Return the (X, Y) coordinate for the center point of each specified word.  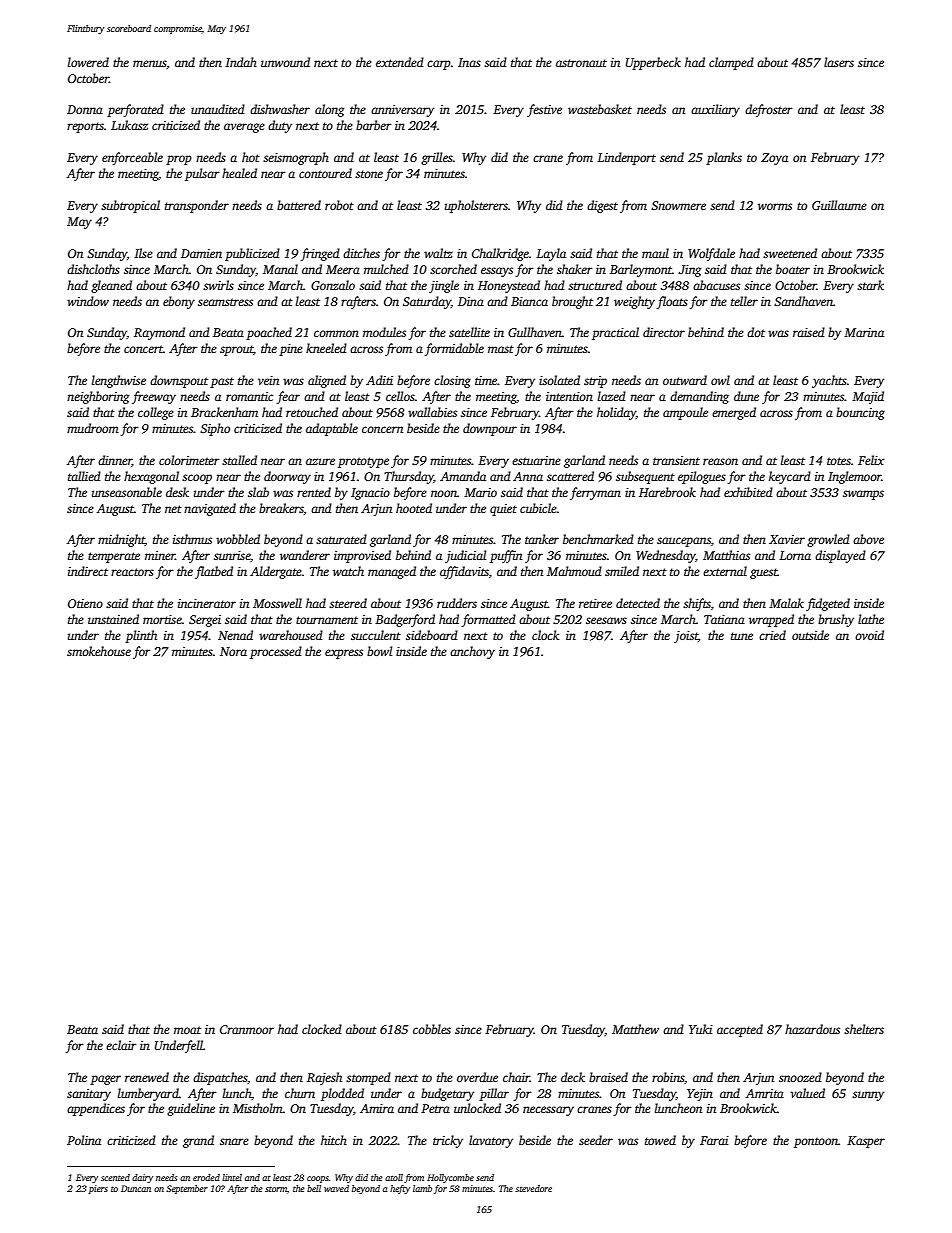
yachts (829, 381)
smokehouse (99, 651)
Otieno (85, 603)
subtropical (130, 206)
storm (276, 1189)
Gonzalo (333, 285)
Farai (714, 1140)
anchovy (472, 652)
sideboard (432, 635)
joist (686, 637)
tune (742, 636)
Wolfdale (711, 254)
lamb (422, 1188)
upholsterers (476, 206)
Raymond (159, 333)
